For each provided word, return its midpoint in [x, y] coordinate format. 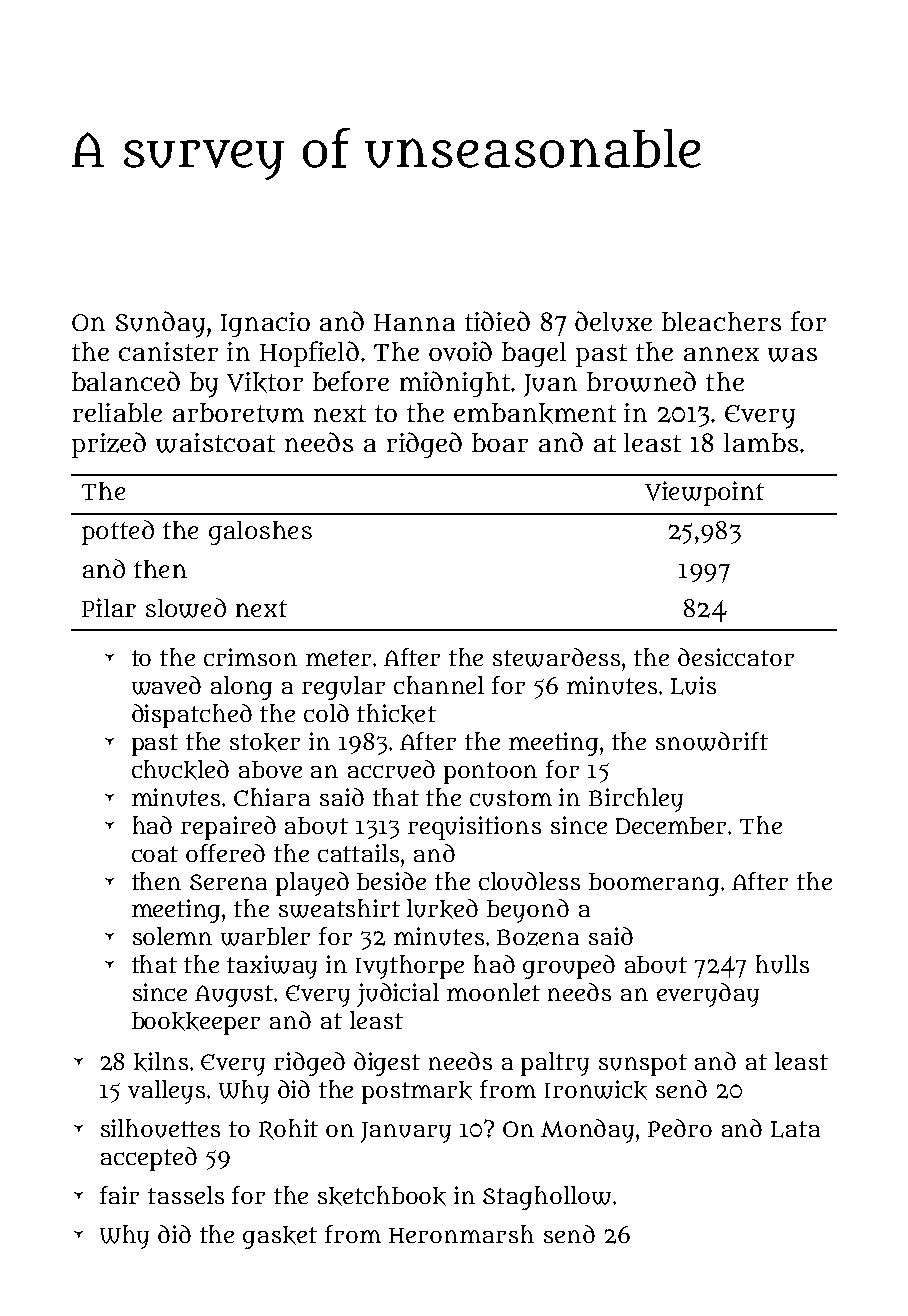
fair [119, 1195]
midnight [456, 384]
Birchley [636, 800]
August [234, 996]
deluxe [613, 321]
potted [118, 532]
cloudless [529, 881]
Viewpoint [704, 493]
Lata [795, 1129]
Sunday [160, 324]
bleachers [721, 321]
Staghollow [547, 1198]
